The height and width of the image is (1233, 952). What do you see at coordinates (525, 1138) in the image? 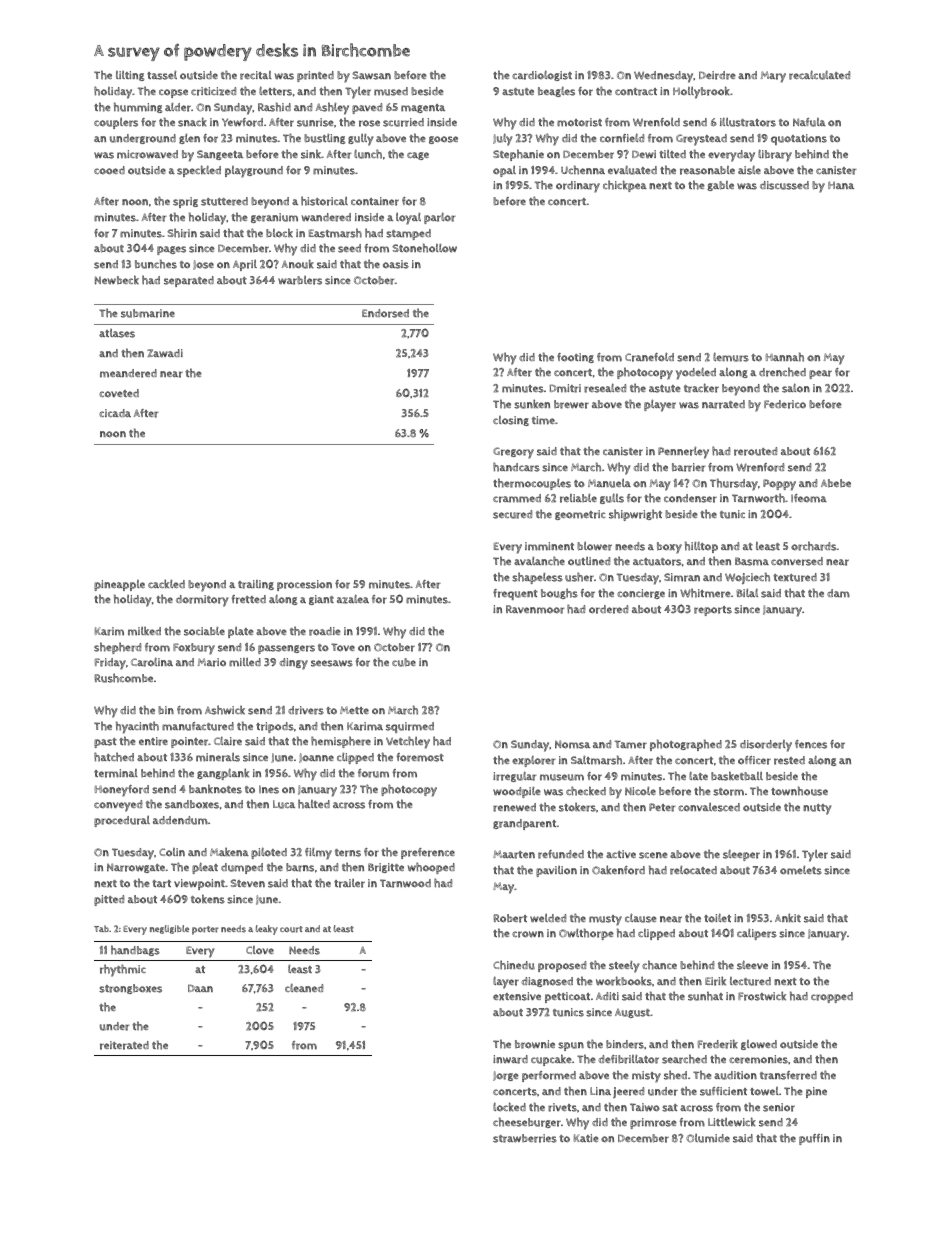
I see `strawberries` at bounding box center [525, 1138].
